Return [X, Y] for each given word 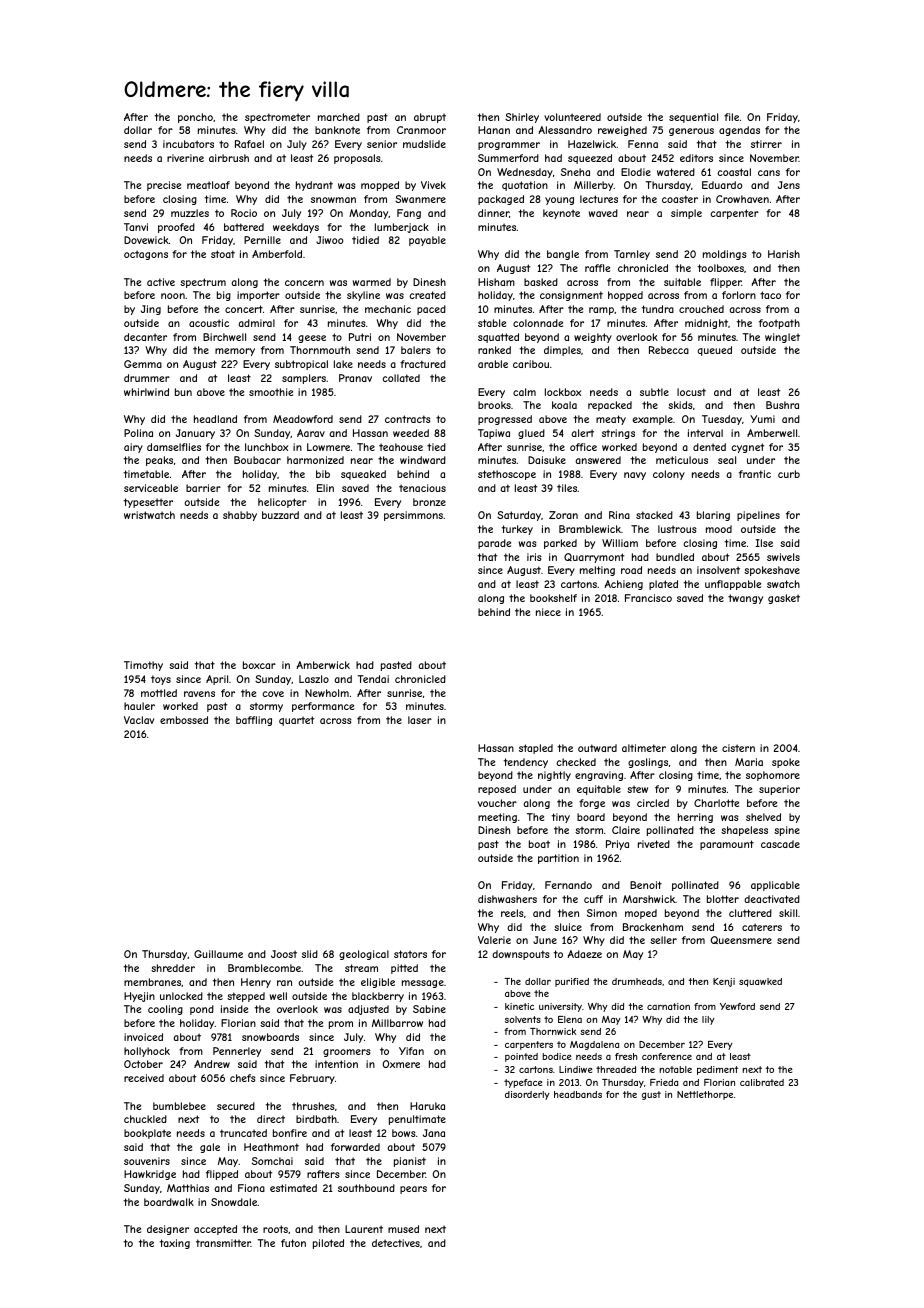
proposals [357, 159]
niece [548, 612]
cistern [738, 748]
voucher [497, 803]
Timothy [143, 666]
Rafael [249, 144]
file [731, 117]
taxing [174, 1244]
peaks [159, 461]
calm [524, 392]
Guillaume [218, 954]
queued [714, 351]
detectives [396, 1243]
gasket [784, 599]
